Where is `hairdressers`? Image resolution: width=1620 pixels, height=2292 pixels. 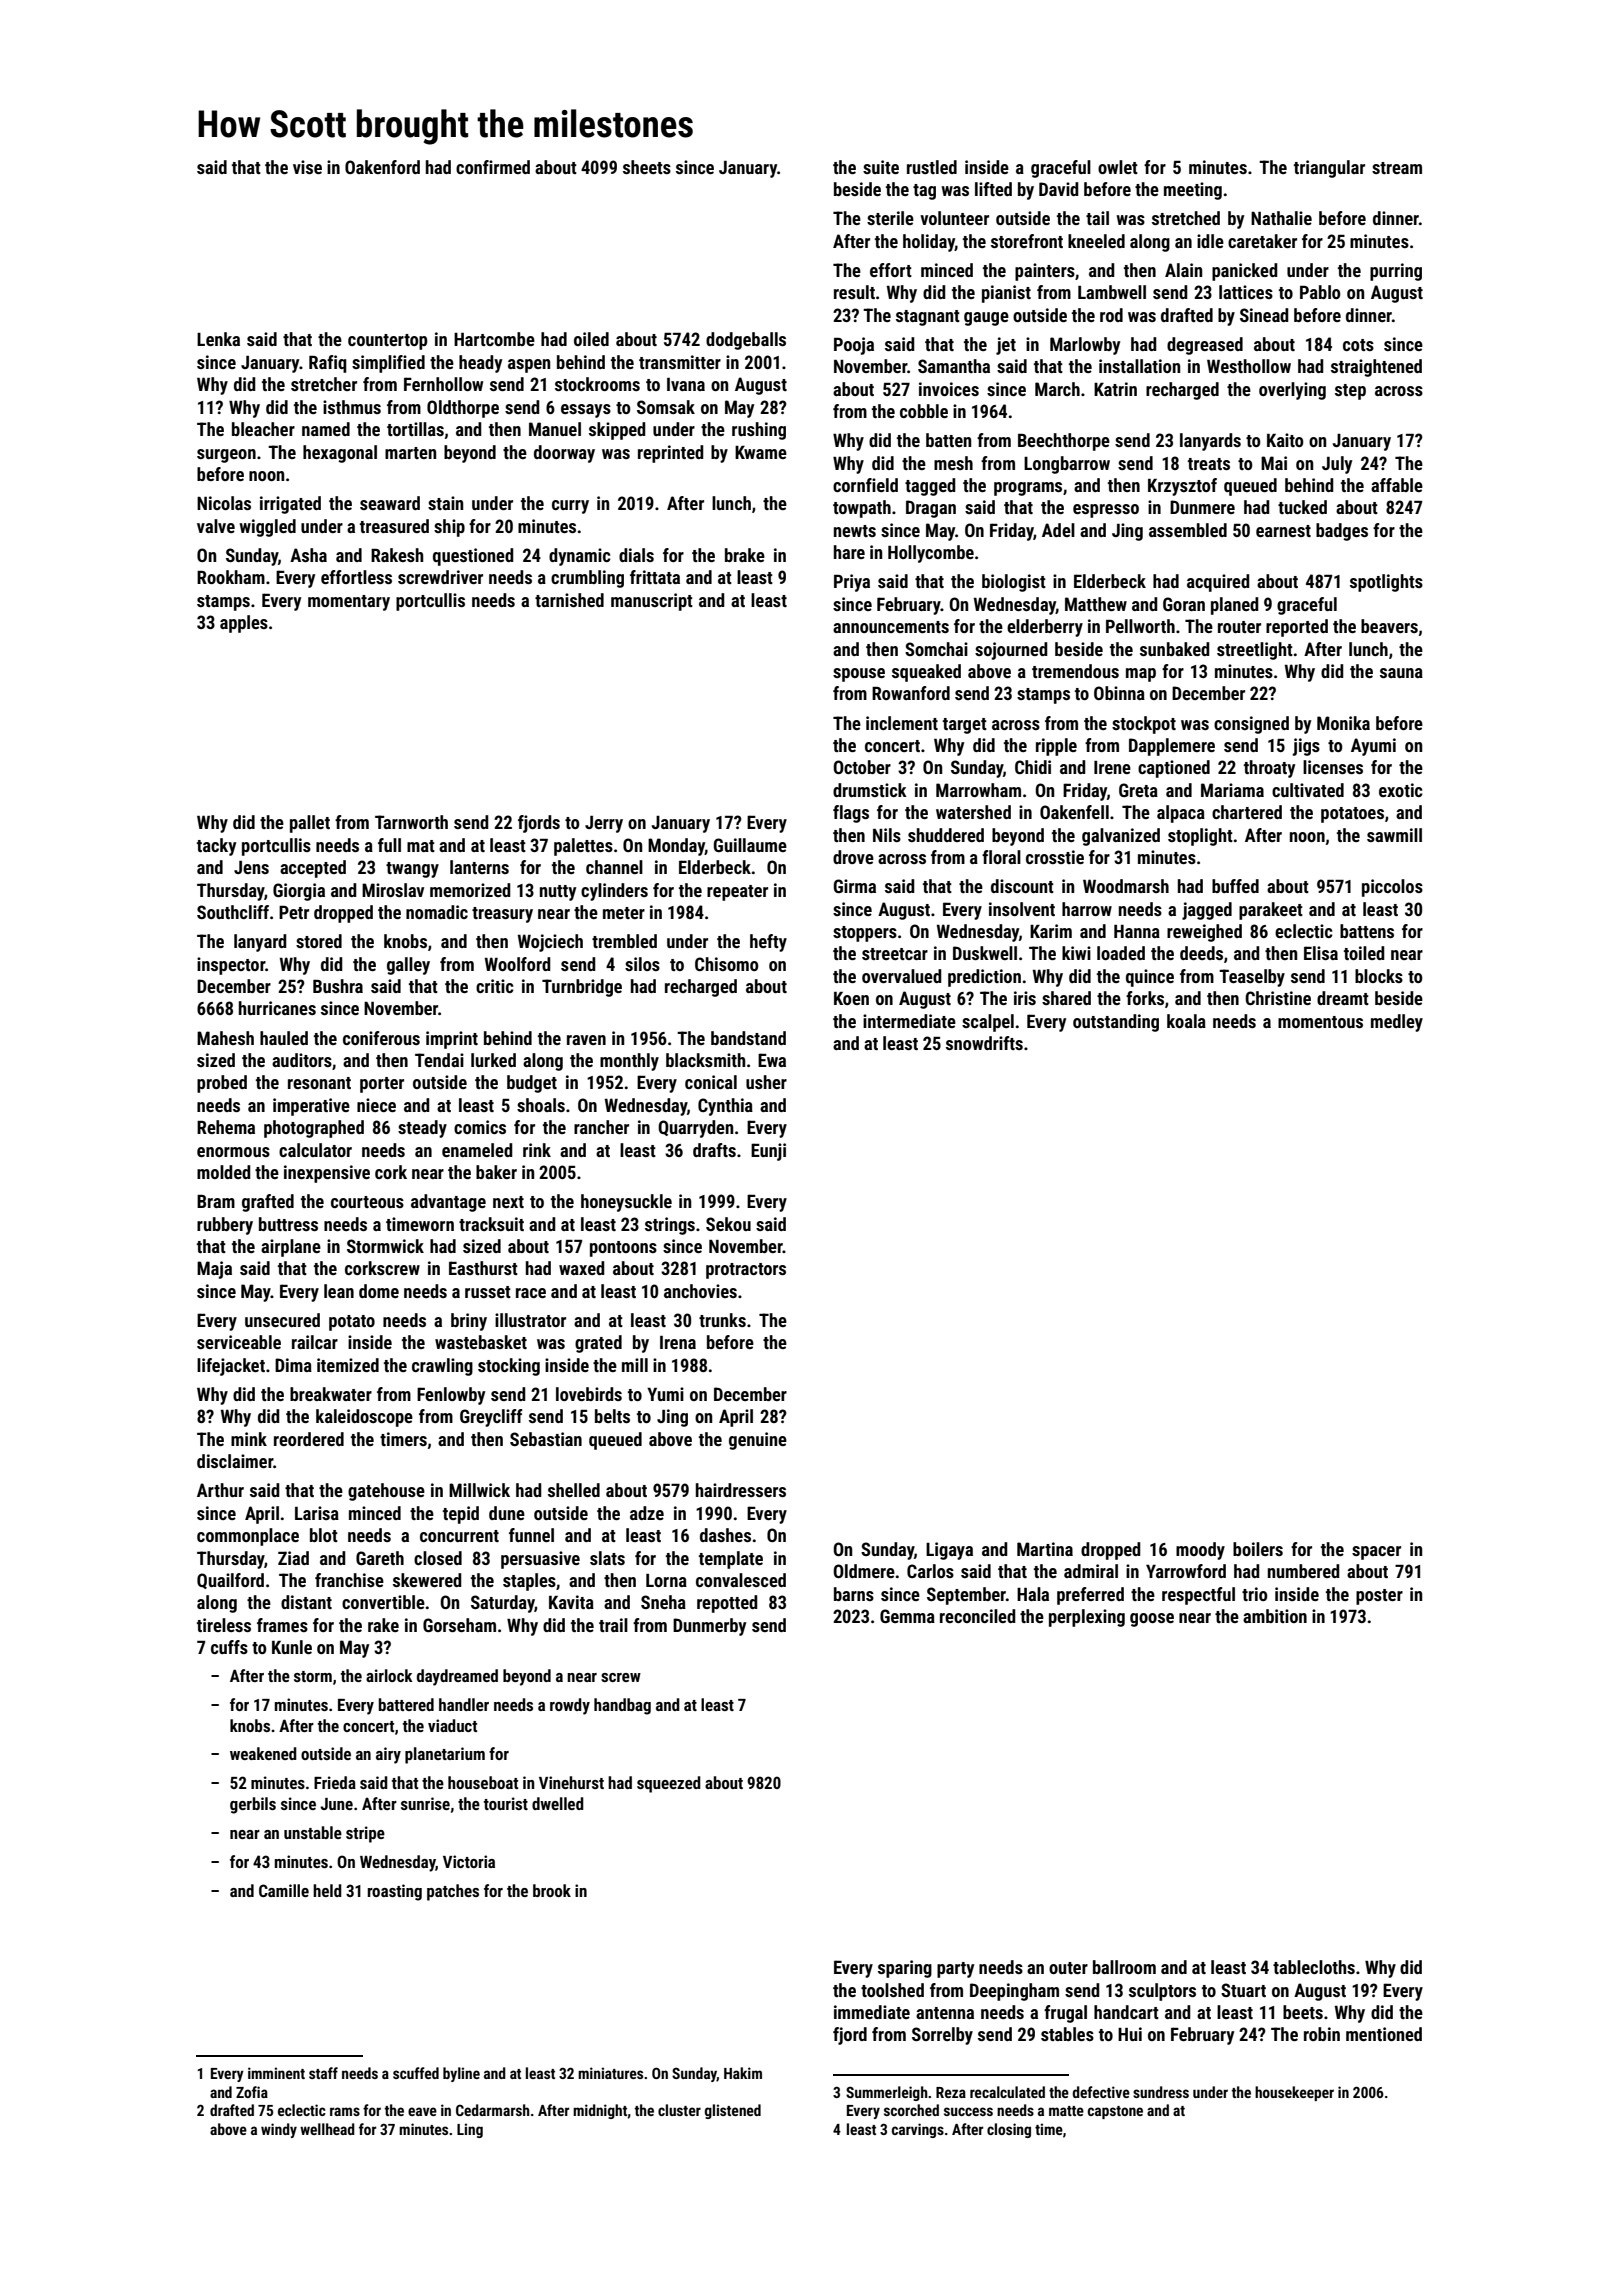 hairdressers is located at coordinates (741, 1490).
